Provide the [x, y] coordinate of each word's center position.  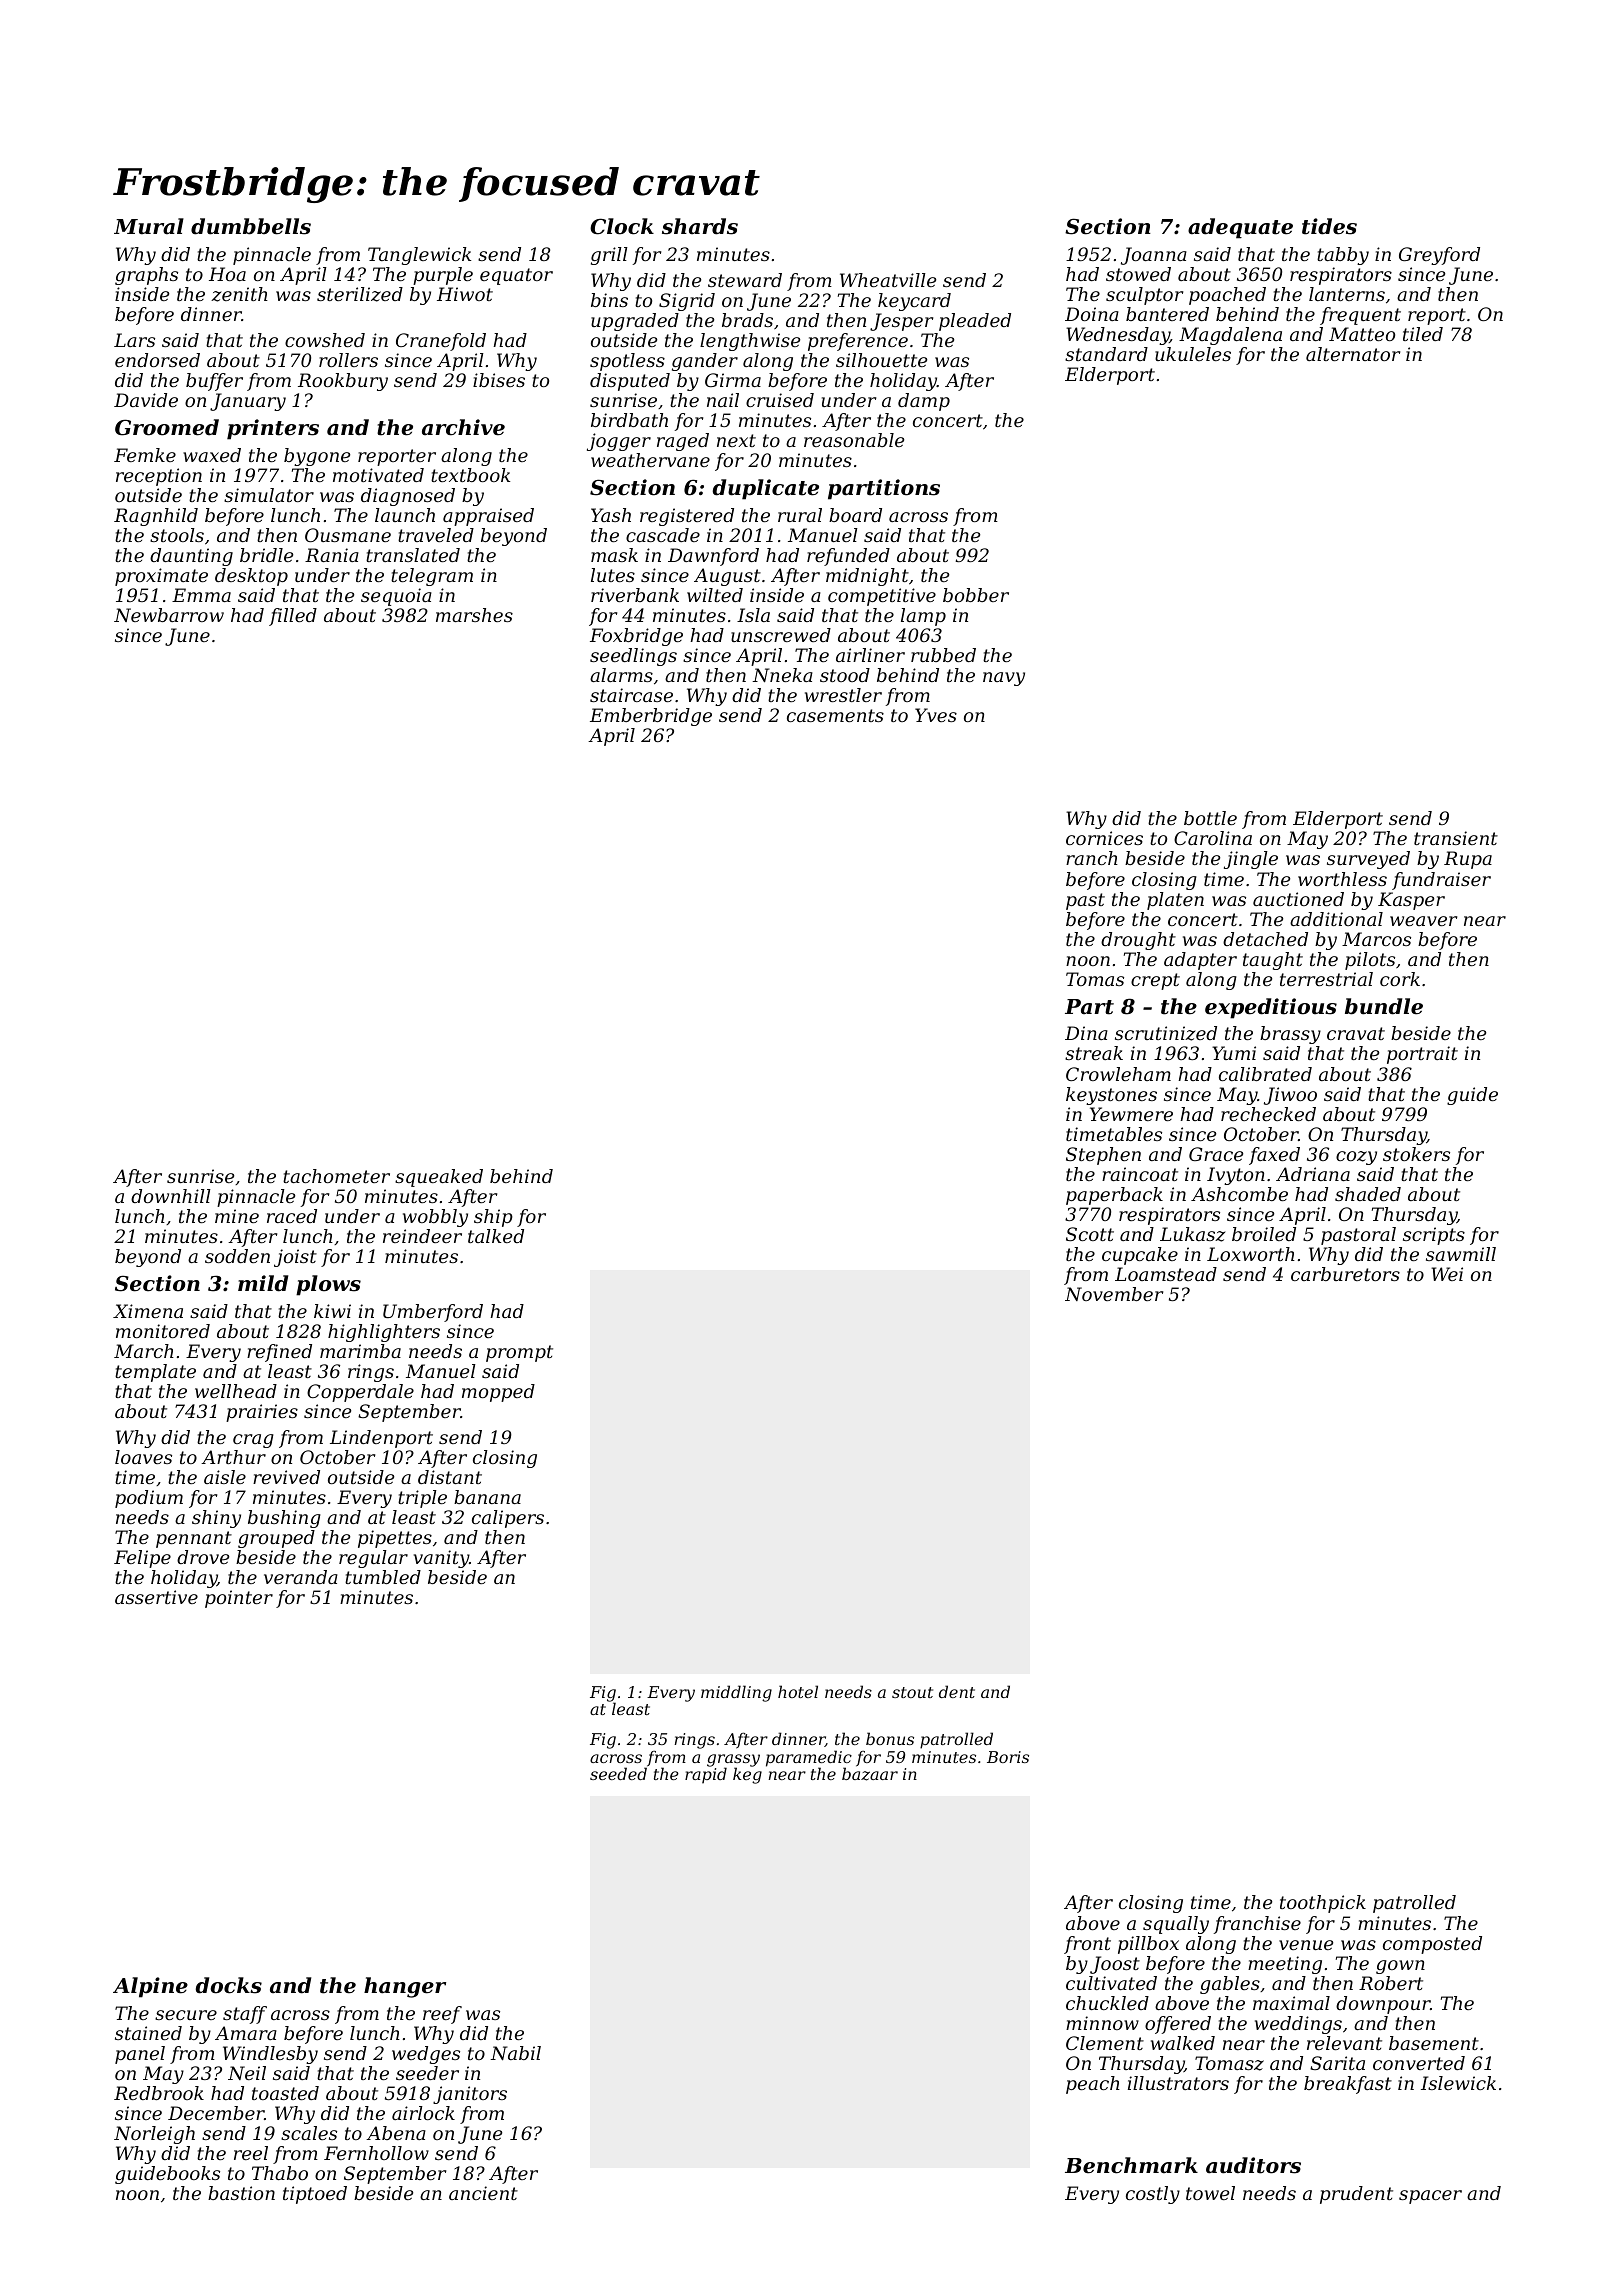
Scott [1090, 1234]
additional [1336, 919]
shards [700, 226]
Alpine [150, 1987]
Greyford [1439, 256]
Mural [149, 226]
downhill [171, 1196]
